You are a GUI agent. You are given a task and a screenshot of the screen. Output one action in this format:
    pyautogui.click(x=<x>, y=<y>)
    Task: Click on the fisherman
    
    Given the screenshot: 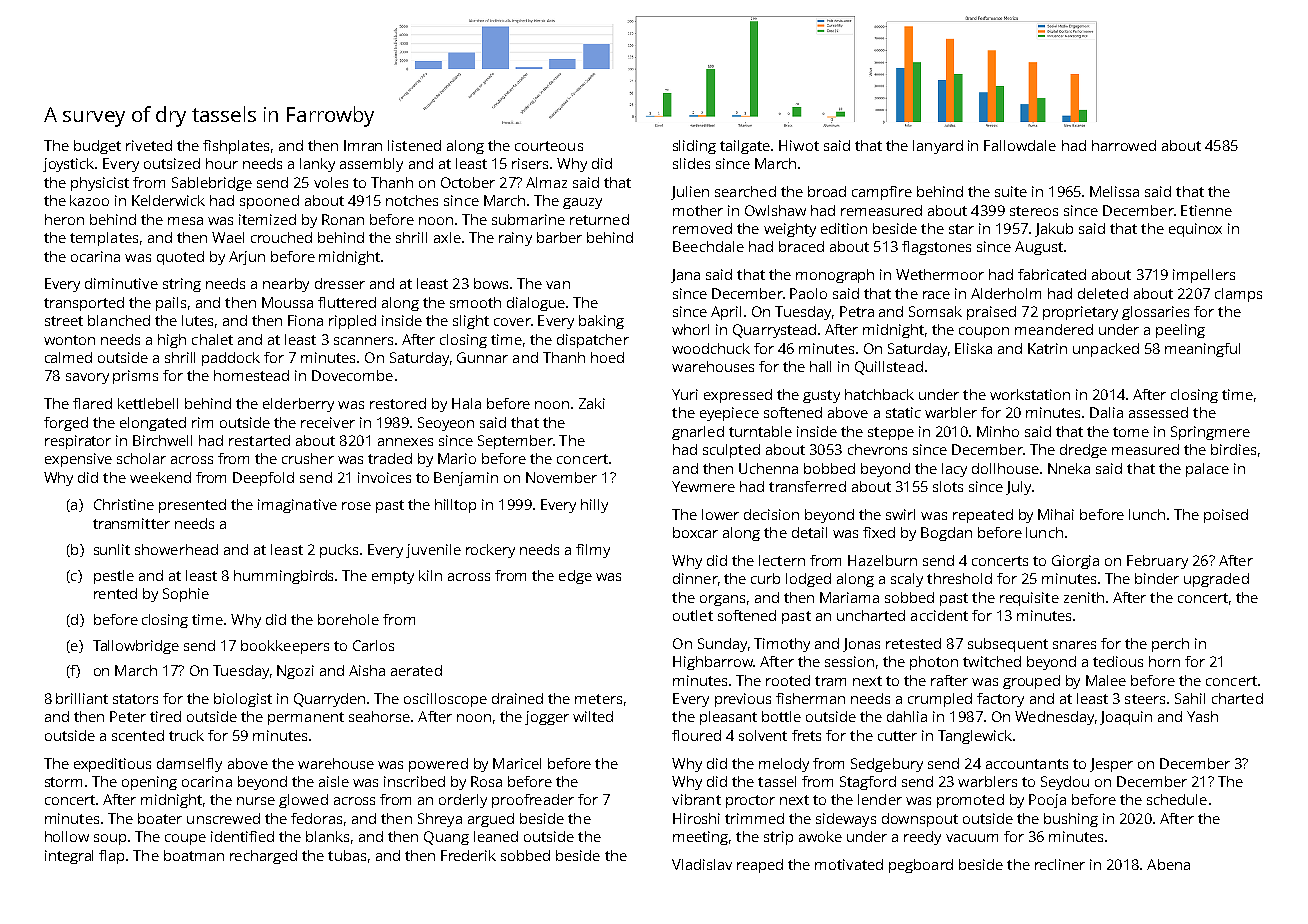 What is the action you would take?
    pyautogui.click(x=810, y=698)
